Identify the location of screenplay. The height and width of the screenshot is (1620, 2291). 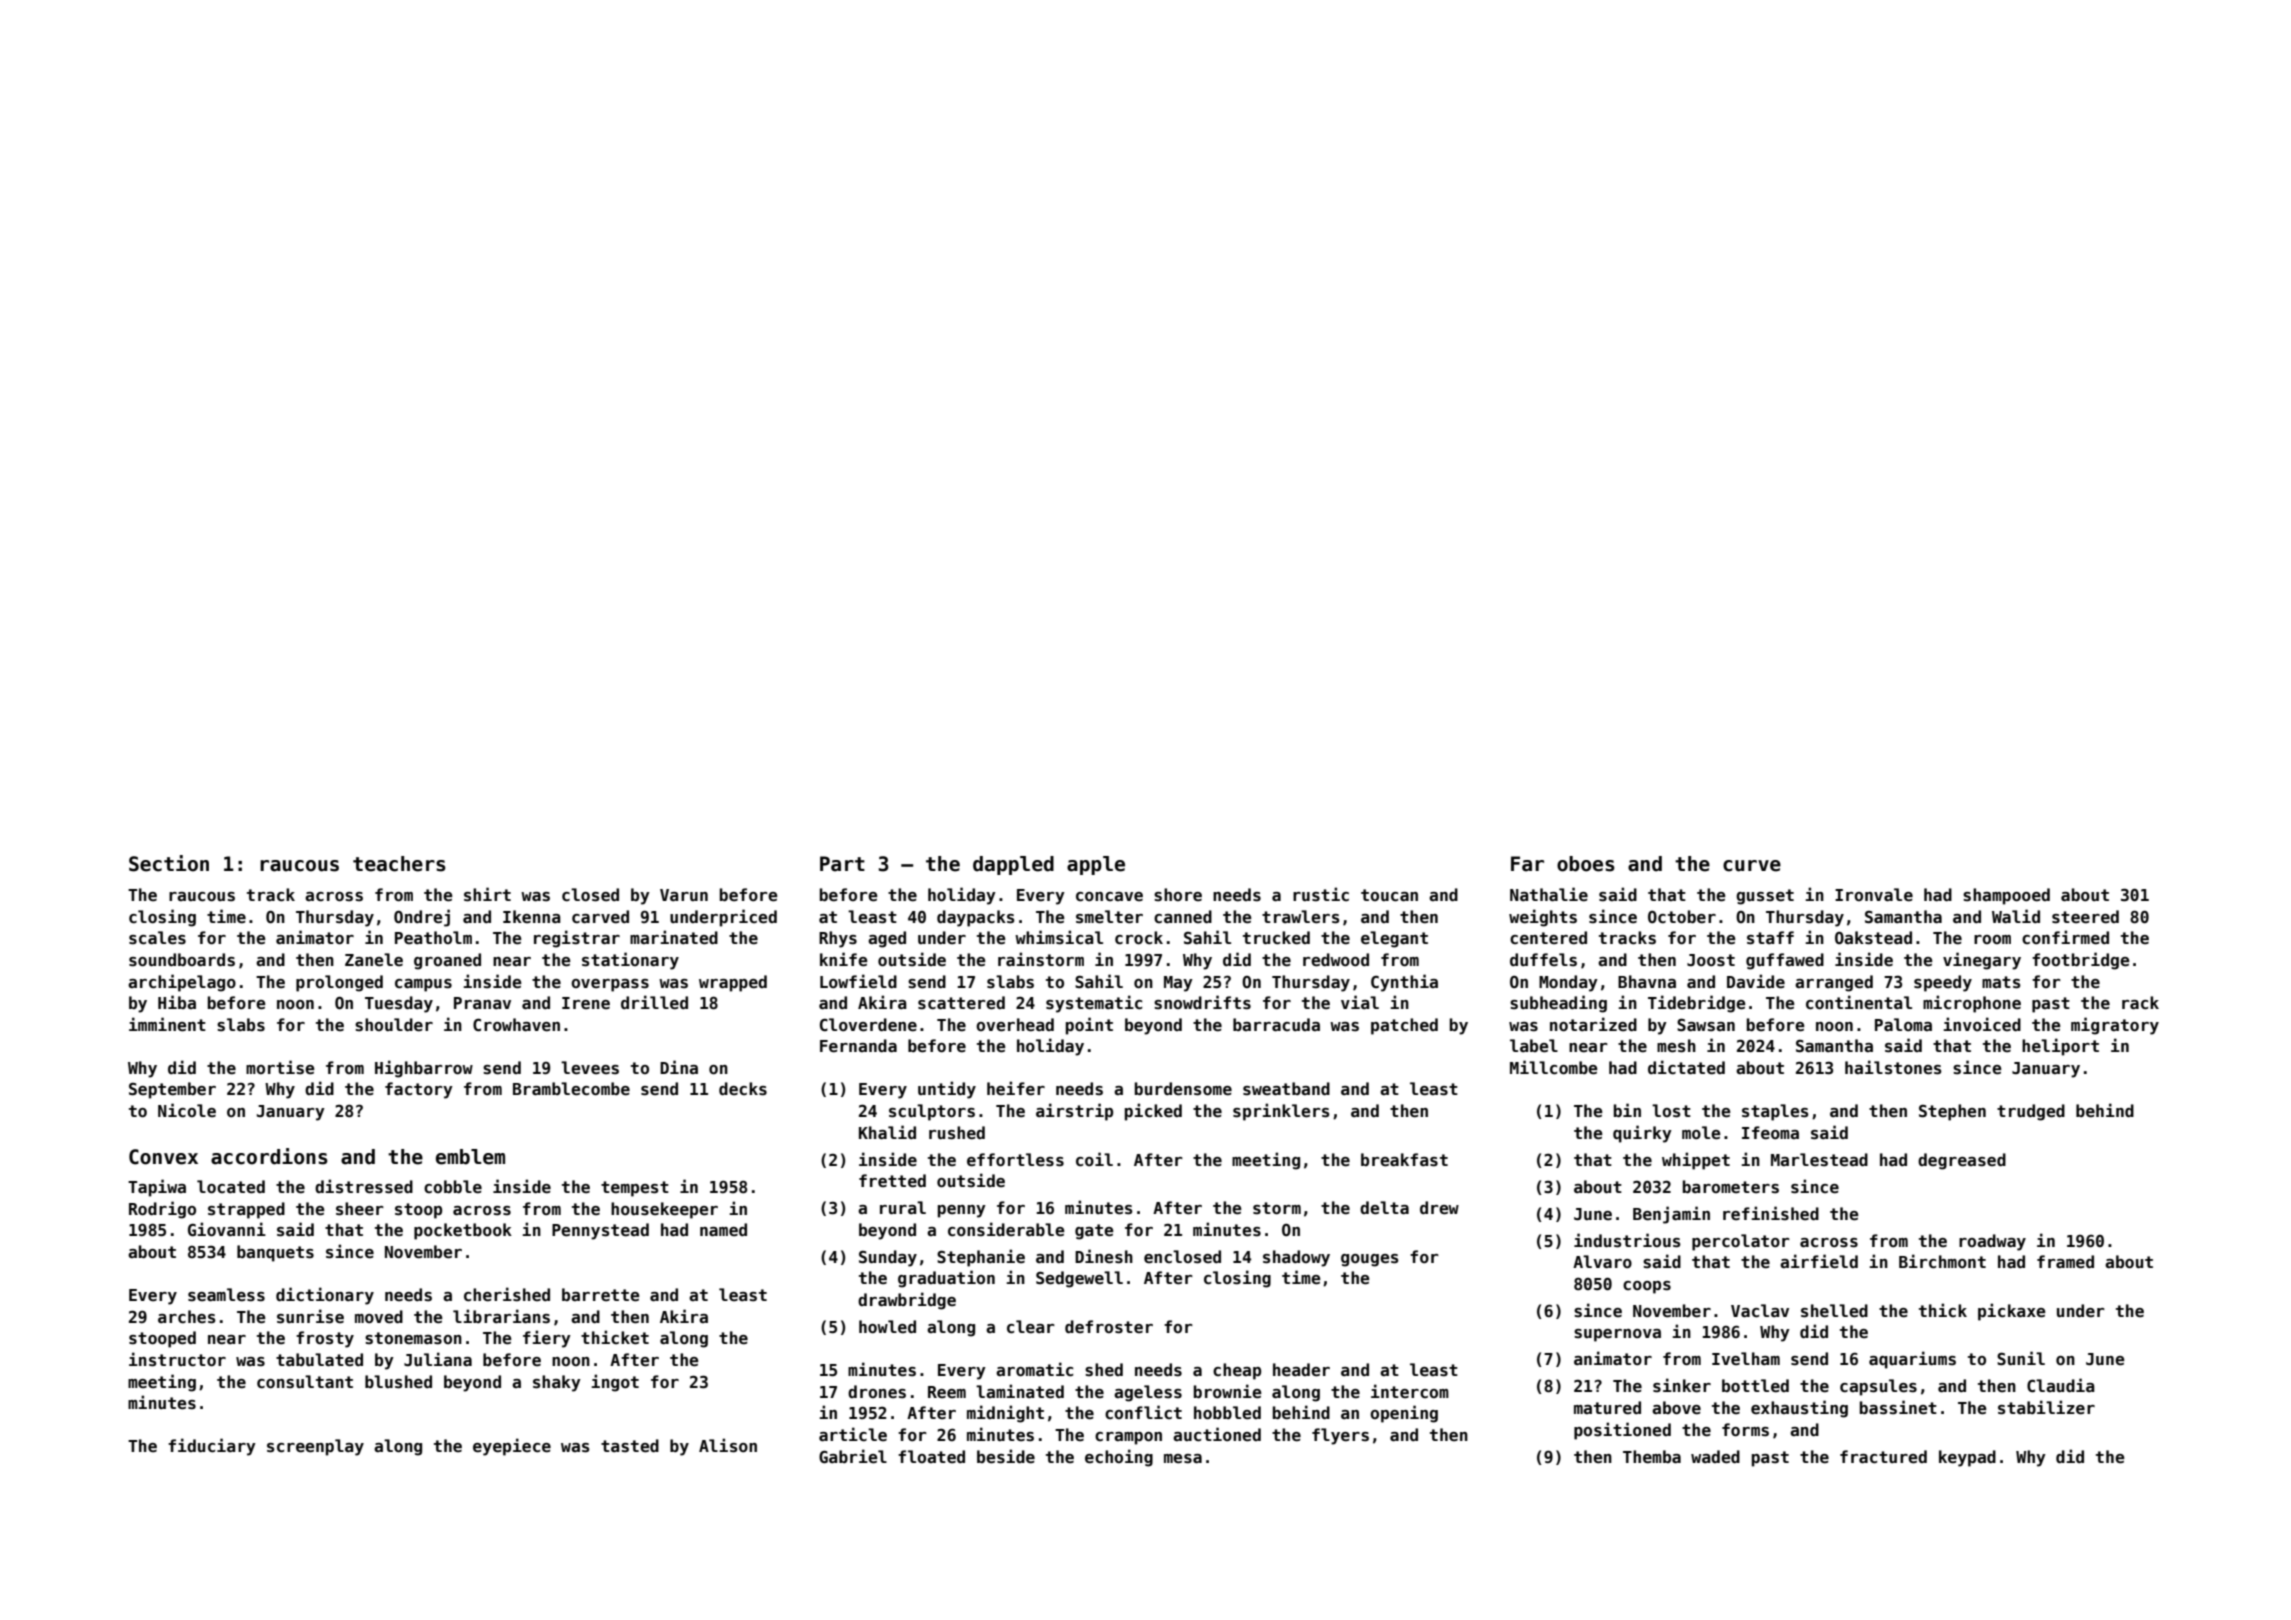
(315, 1447).
